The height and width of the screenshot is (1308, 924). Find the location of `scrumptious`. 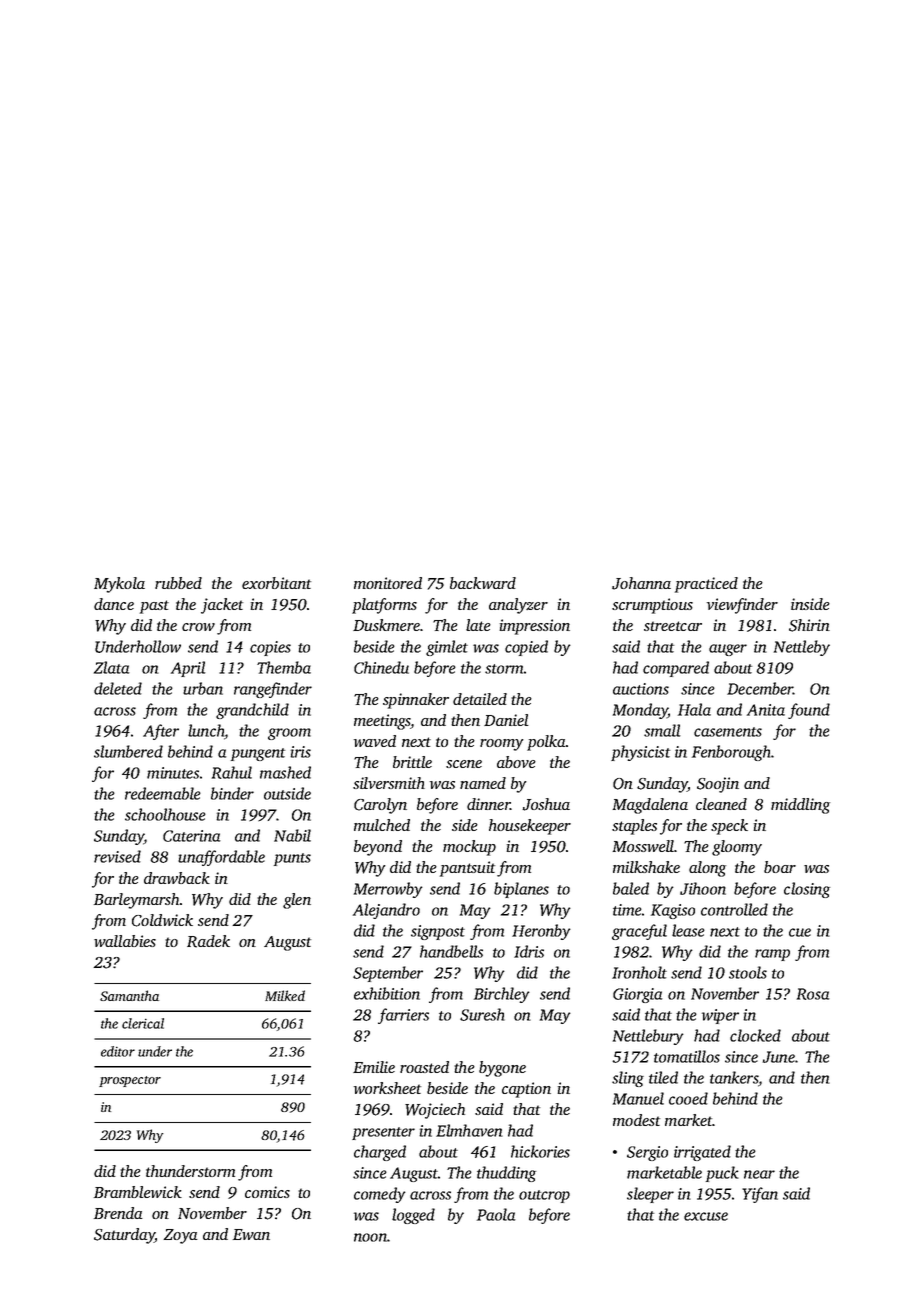

scrumptious is located at coordinates (652, 606).
